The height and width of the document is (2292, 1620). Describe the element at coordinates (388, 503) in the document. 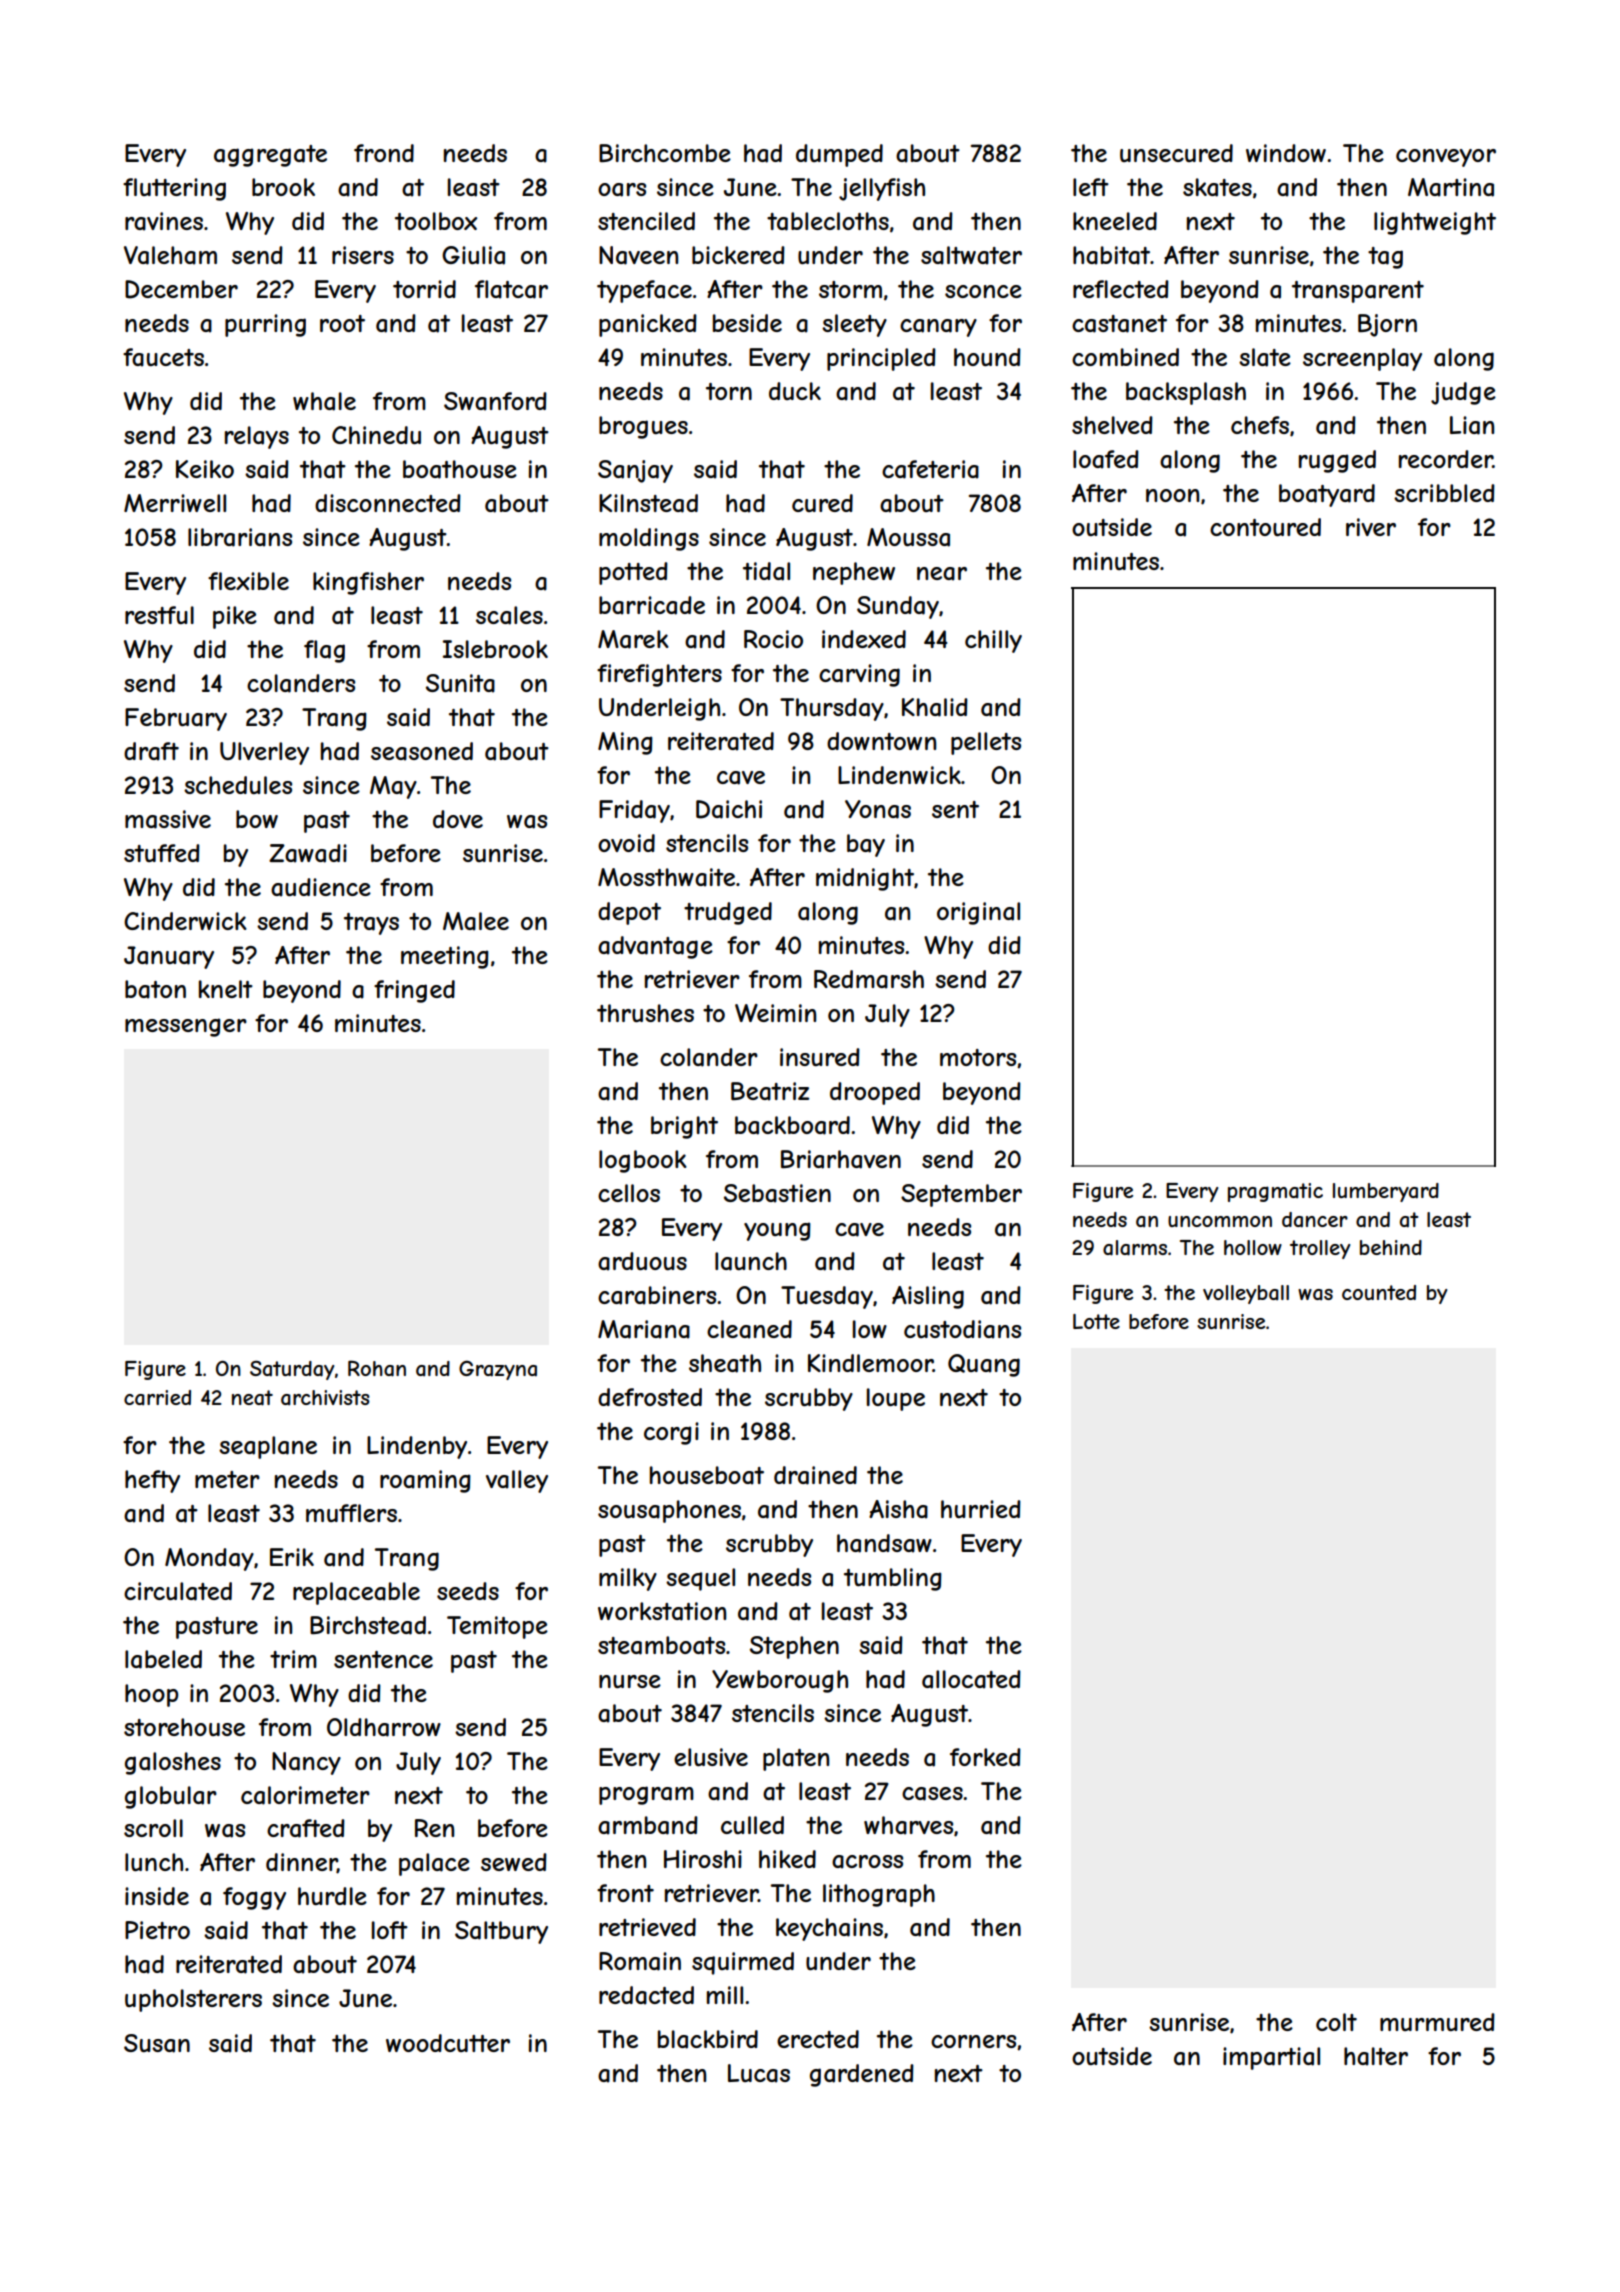

I see `disconnected` at that location.
